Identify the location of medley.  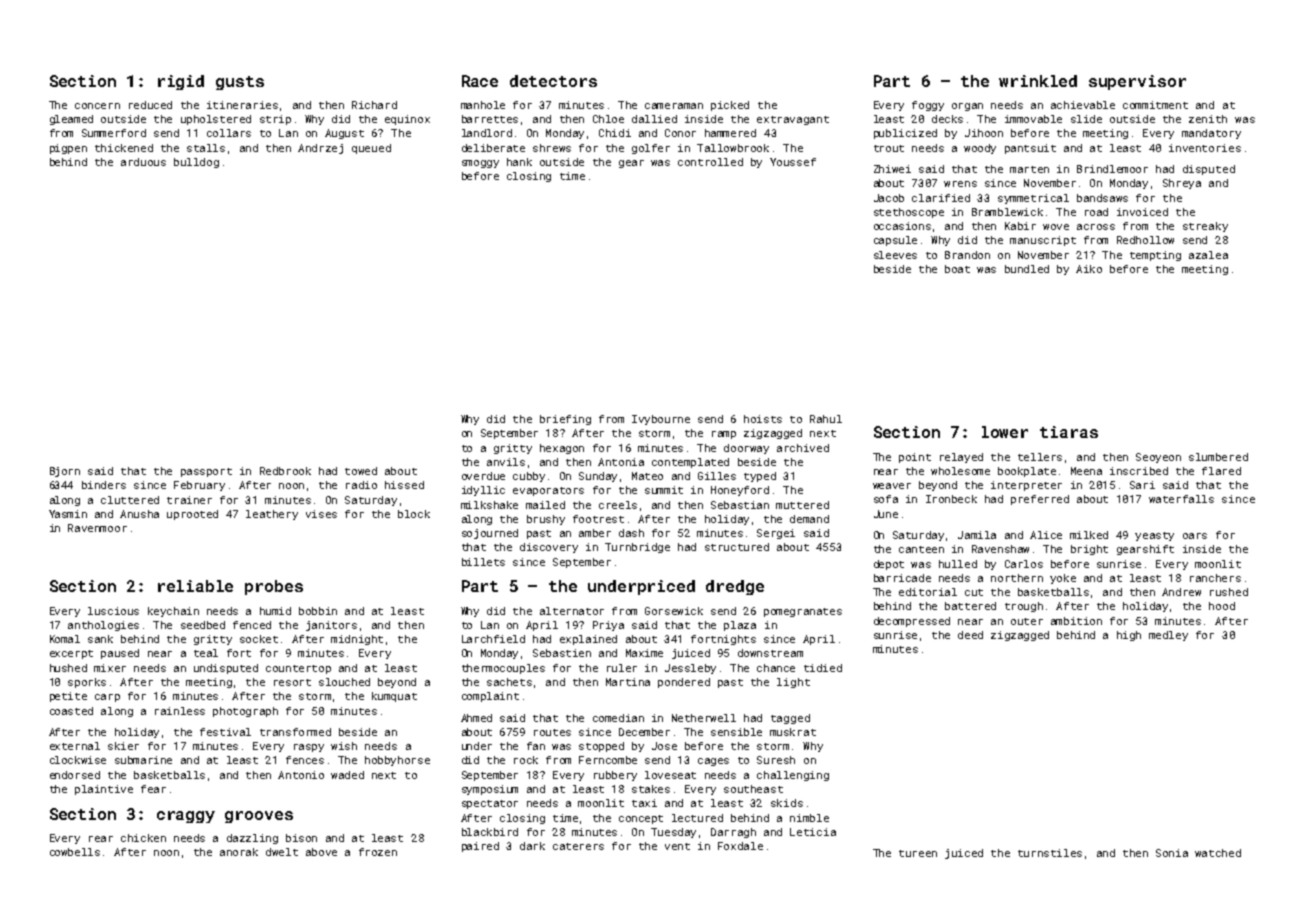
(1168, 636).
